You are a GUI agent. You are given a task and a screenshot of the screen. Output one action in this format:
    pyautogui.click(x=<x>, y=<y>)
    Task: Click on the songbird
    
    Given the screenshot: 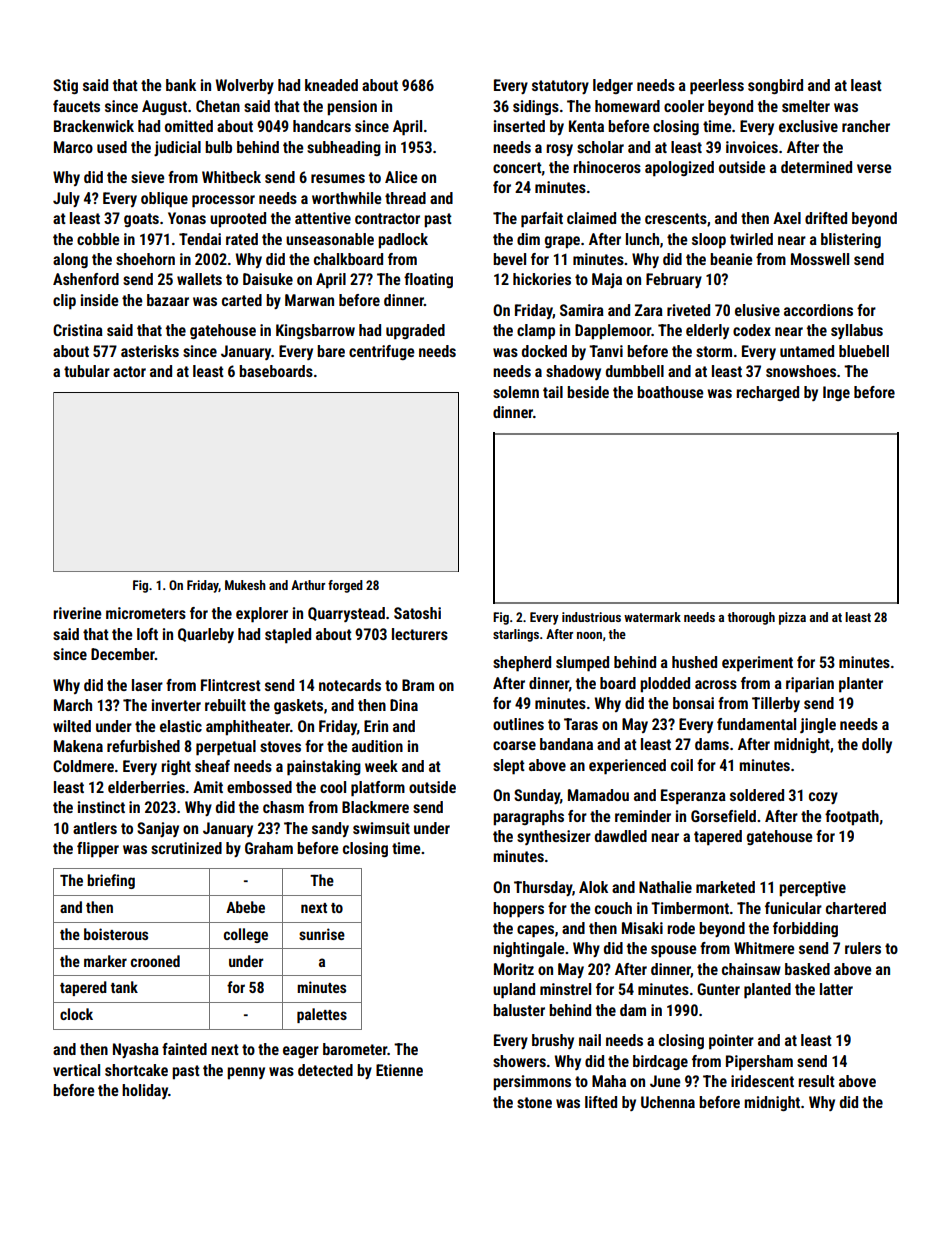 What is the action you would take?
    pyautogui.click(x=775, y=86)
